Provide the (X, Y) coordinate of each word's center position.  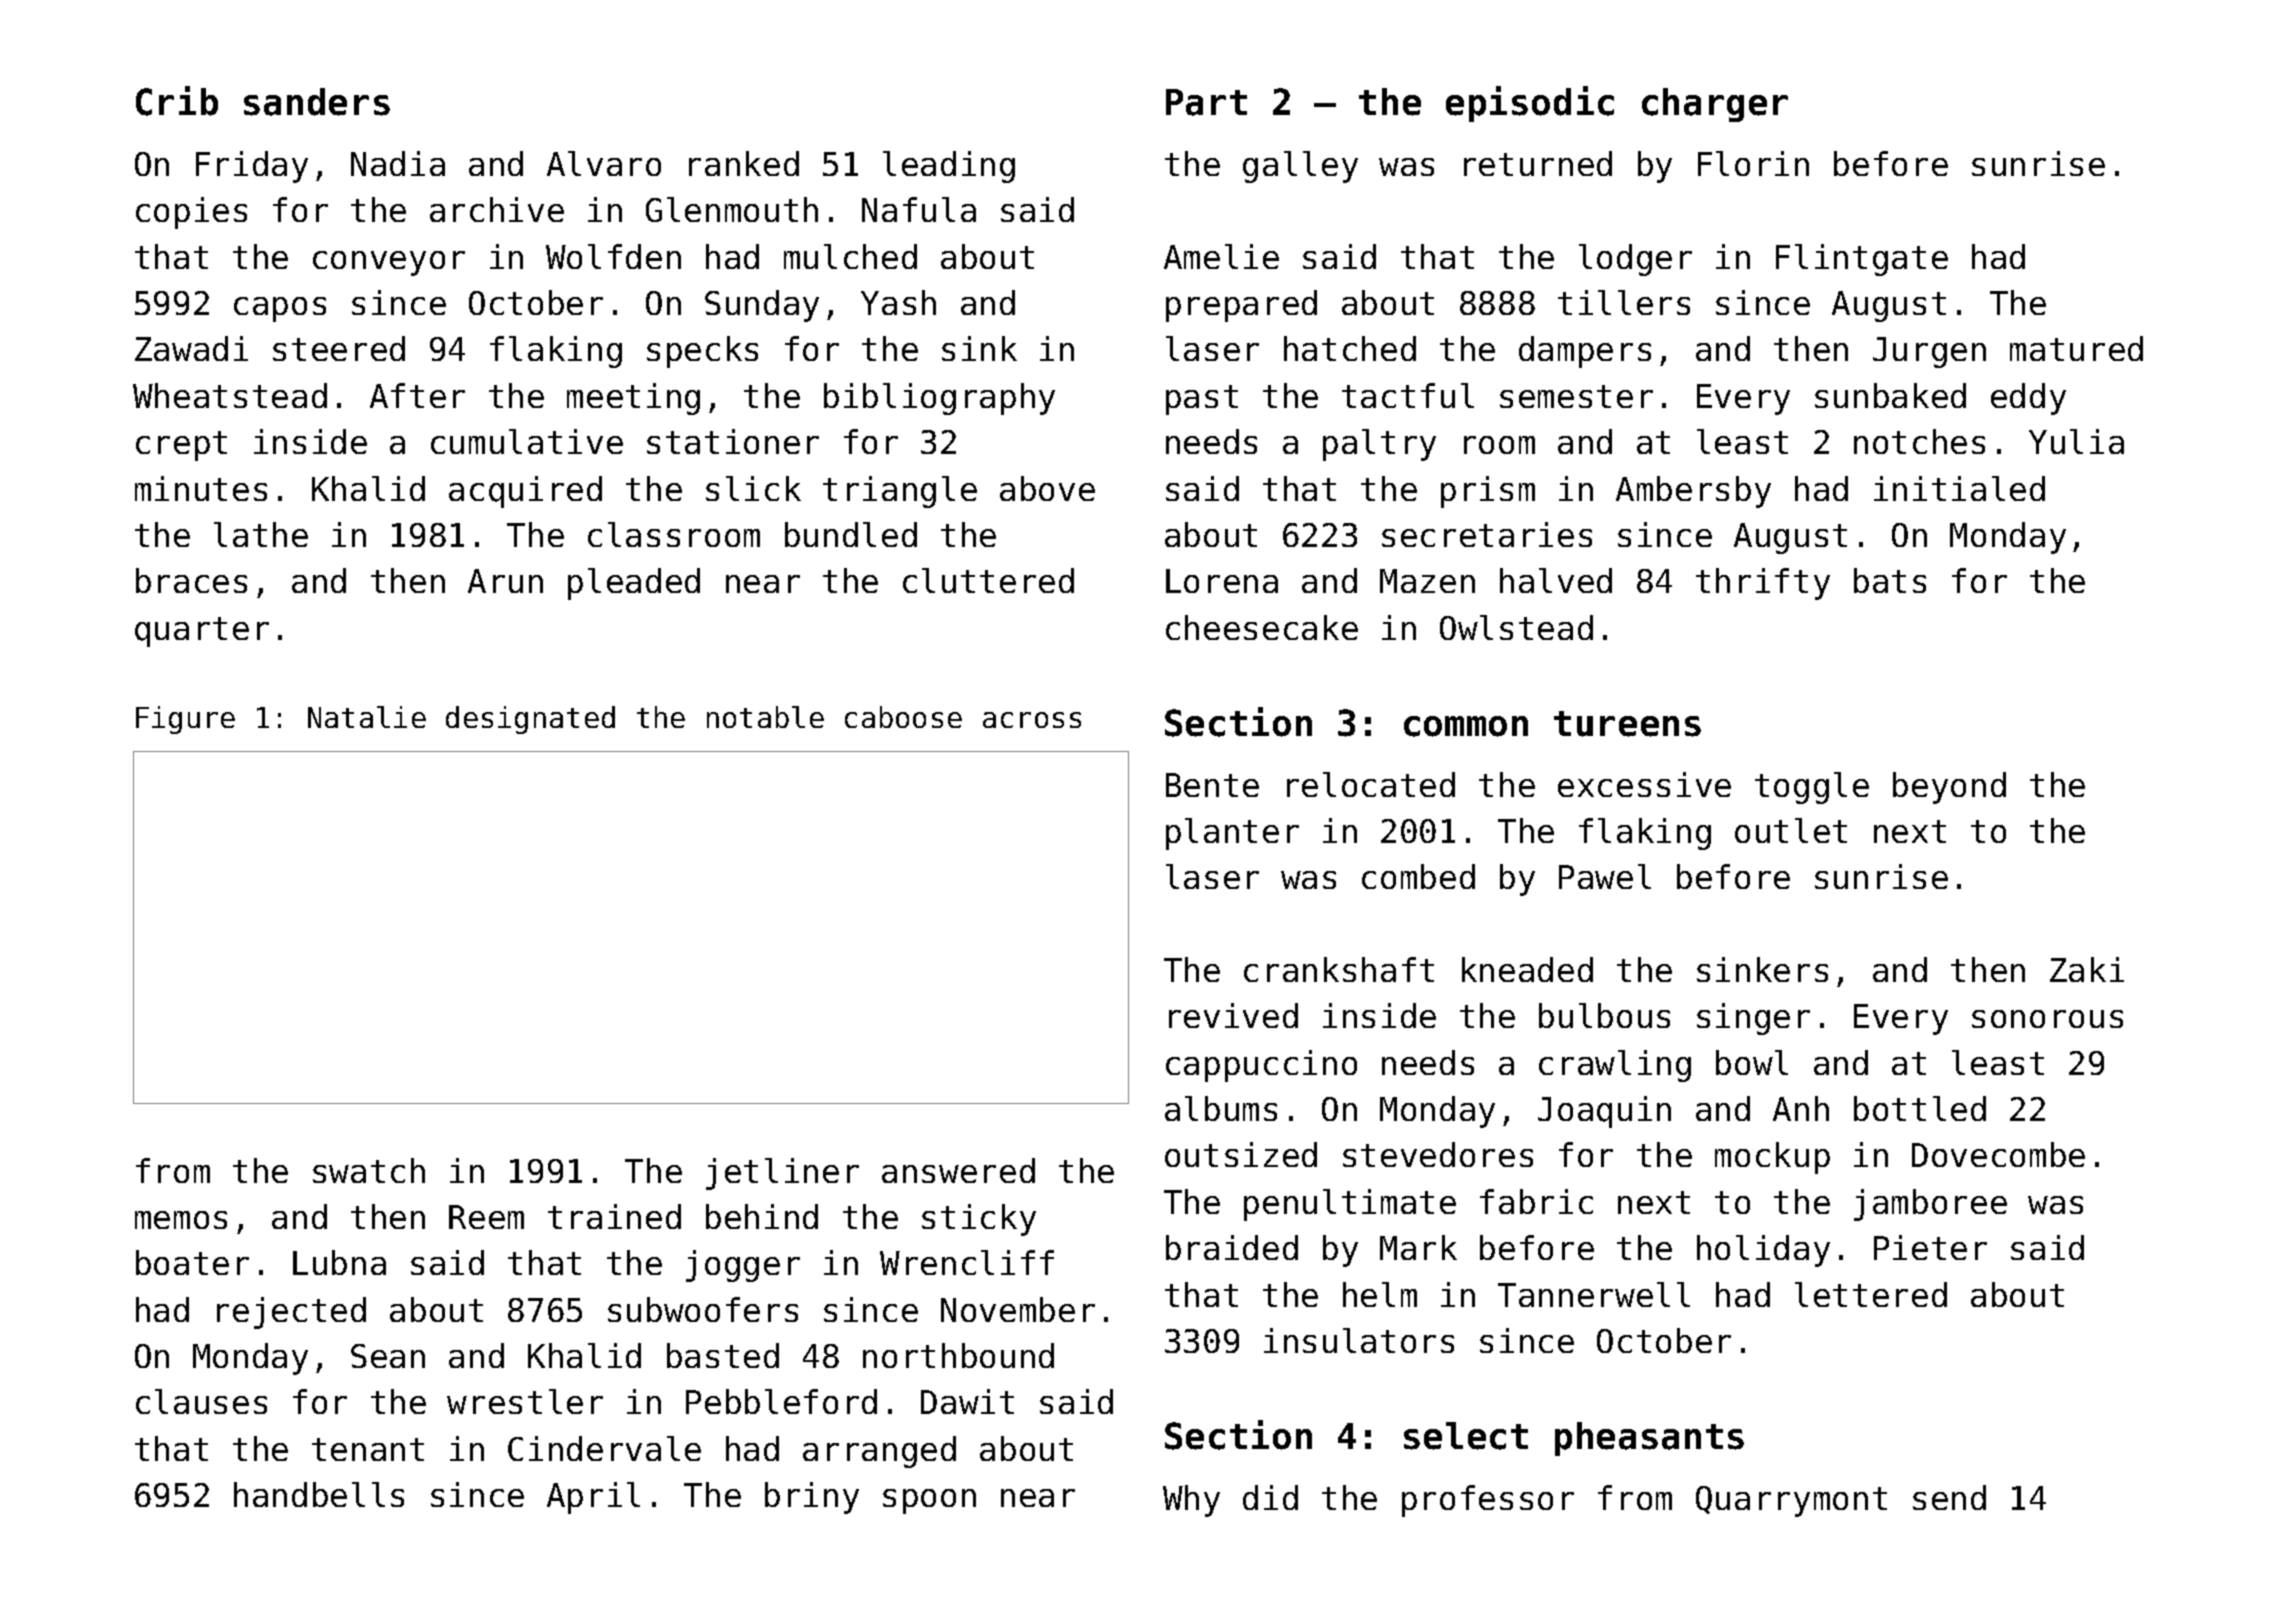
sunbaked (1890, 395)
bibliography (939, 399)
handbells (319, 1494)
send (1949, 1497)
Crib (177, 101)
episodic (1530, 104)
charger (1715, 105)
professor (1488, 1501)
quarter (202, 632)
